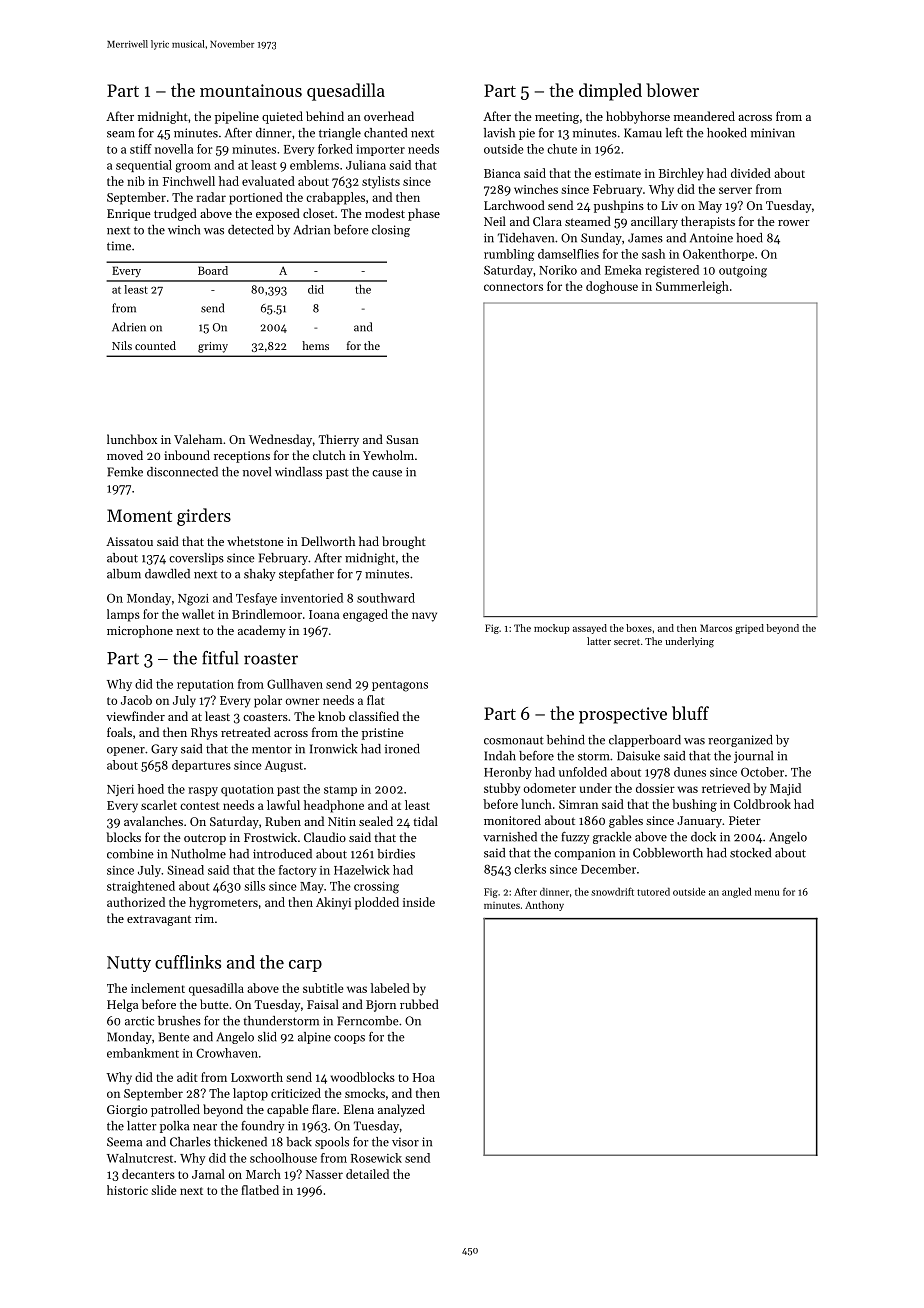  Describe the element at coordinates (140, 631) in the screenshot. I see `microphone` at that location.
